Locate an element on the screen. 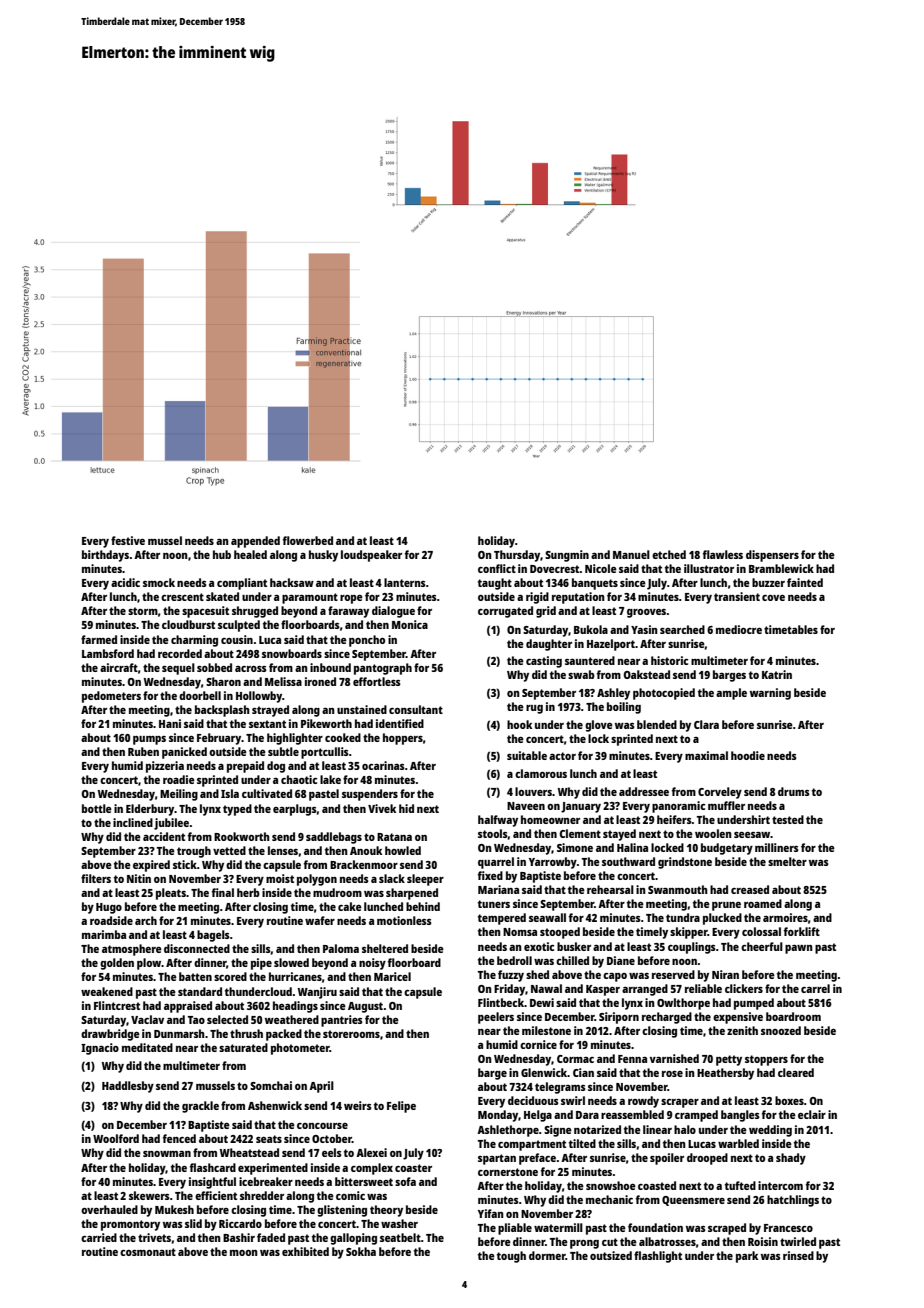  Swanmouth is located at coordinates (678, 889).
